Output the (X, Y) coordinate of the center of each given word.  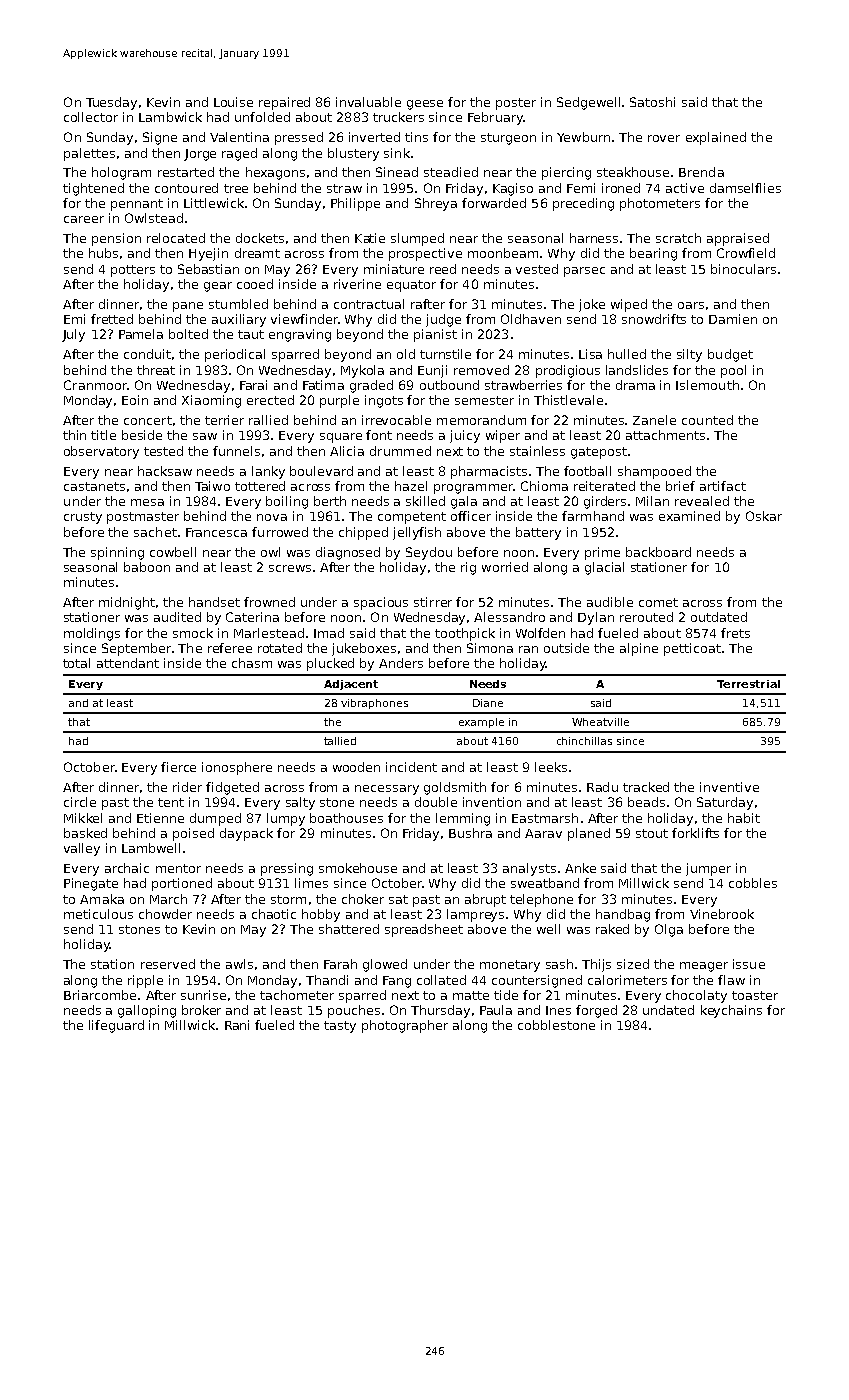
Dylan (596, 618)
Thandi (327, 980)
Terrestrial (748, 684)
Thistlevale (568, 400)
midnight (127, 603)
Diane (488, 703)
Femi (581, 188)
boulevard (321, 471)
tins (416, 137)
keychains (731, 1011)
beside (142, 435)
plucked (330, 664)
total (76, 663)
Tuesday (111, 103)
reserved (168, 964)
